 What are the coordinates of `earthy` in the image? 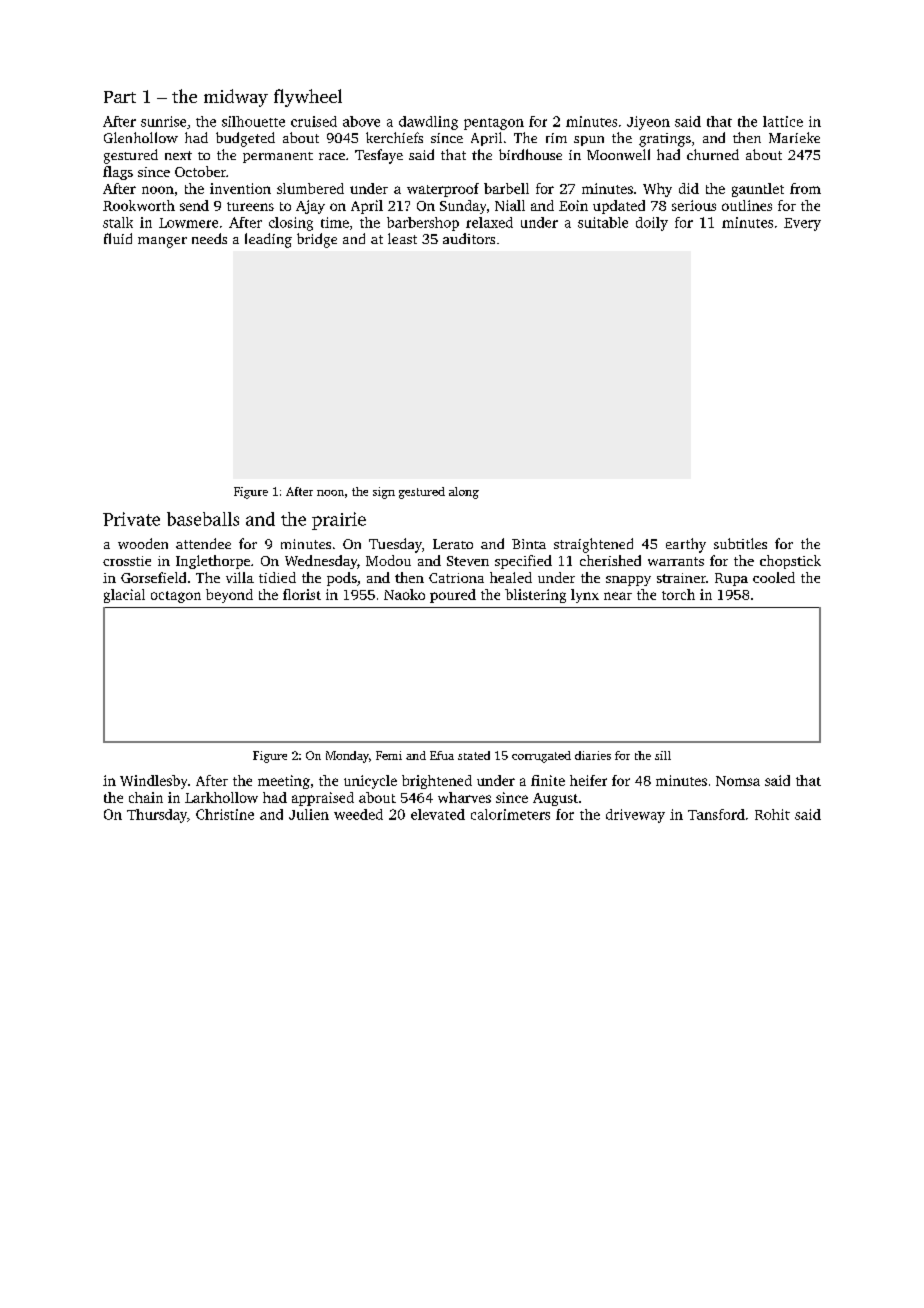 It's located at (686, 545).
